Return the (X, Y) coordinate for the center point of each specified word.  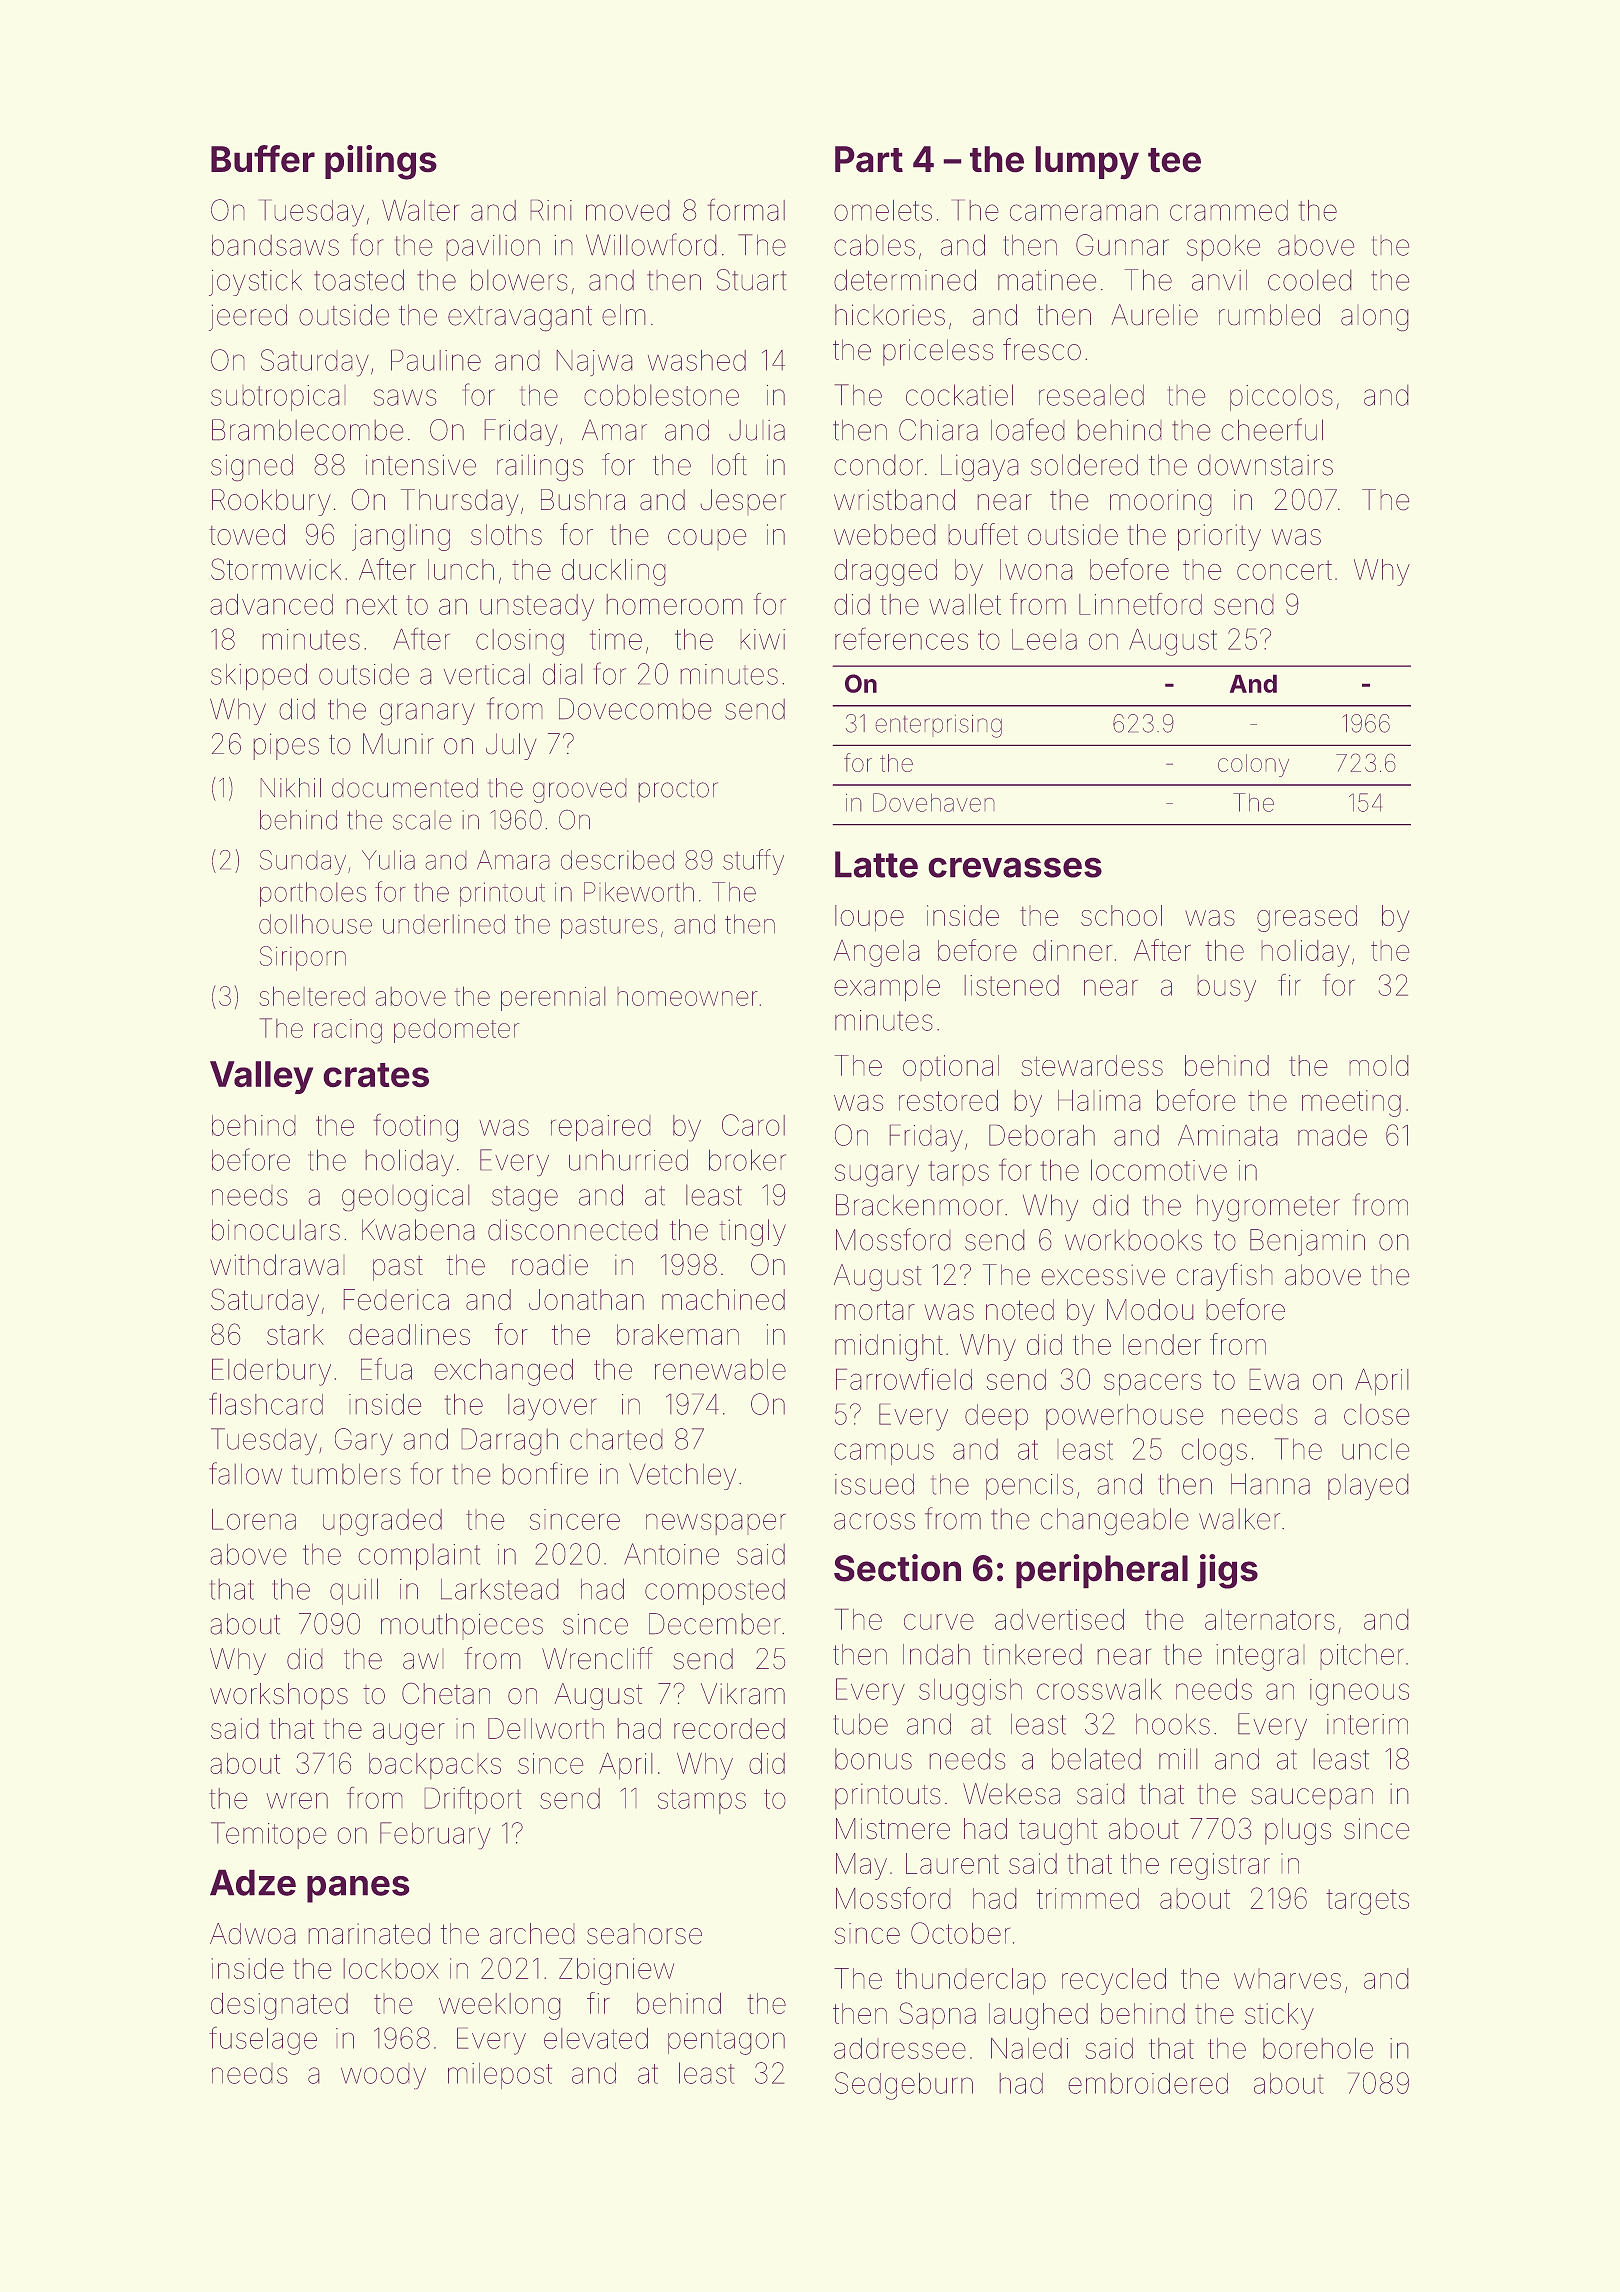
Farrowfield (904, 1379)
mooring (1161, 502)
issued (874, 1484)
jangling (401, 537)
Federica (396, 1300)
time (616, 639)
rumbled (1269, 315)
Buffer (263, 159)
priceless (938, 352)
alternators (1270, 1619)
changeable (1115, 1522)
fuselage (263, 2040)
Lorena (254, 1519)
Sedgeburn (904, 2086)
